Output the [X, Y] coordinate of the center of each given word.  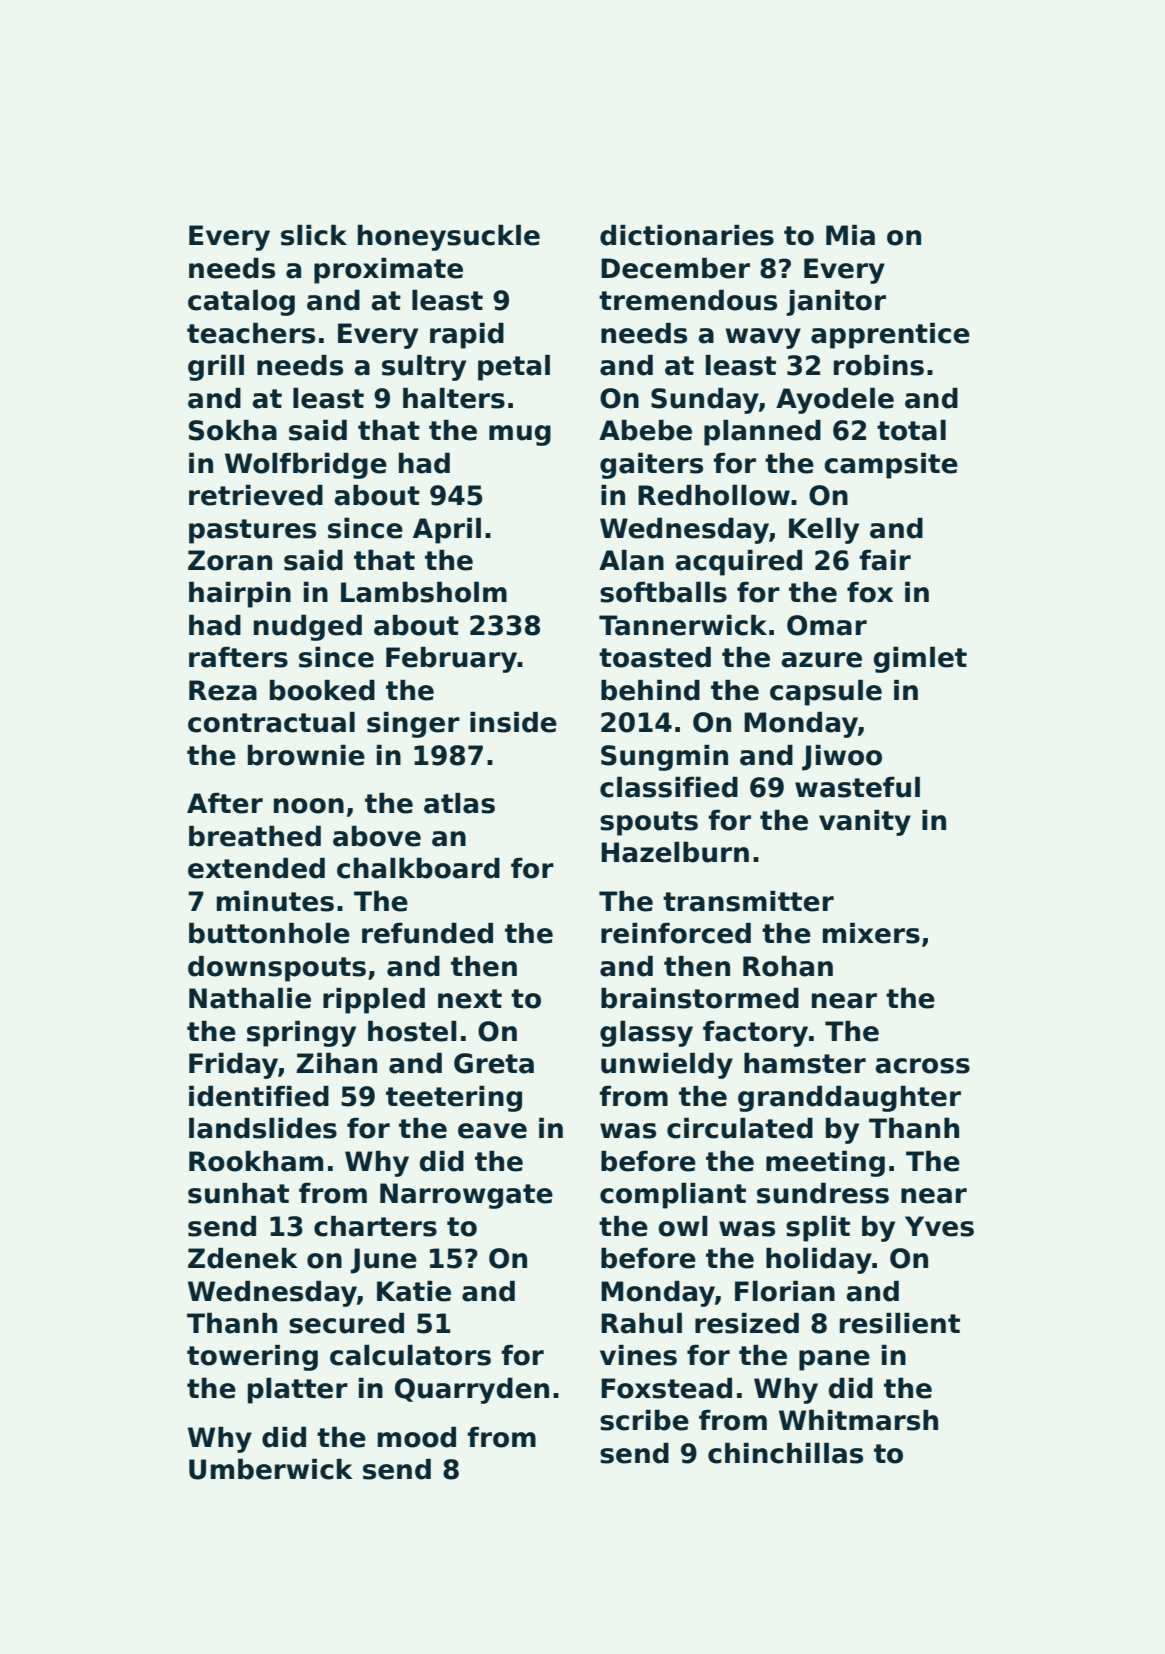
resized [747, 1323]
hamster [805, 1063]
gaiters [651, 466]
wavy [763, 338]
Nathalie [250, 998]
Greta [494, 1063]
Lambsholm [424, 592]
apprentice [890, 336]
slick [314, 235]
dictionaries [687, 235]
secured [346, 1323]
